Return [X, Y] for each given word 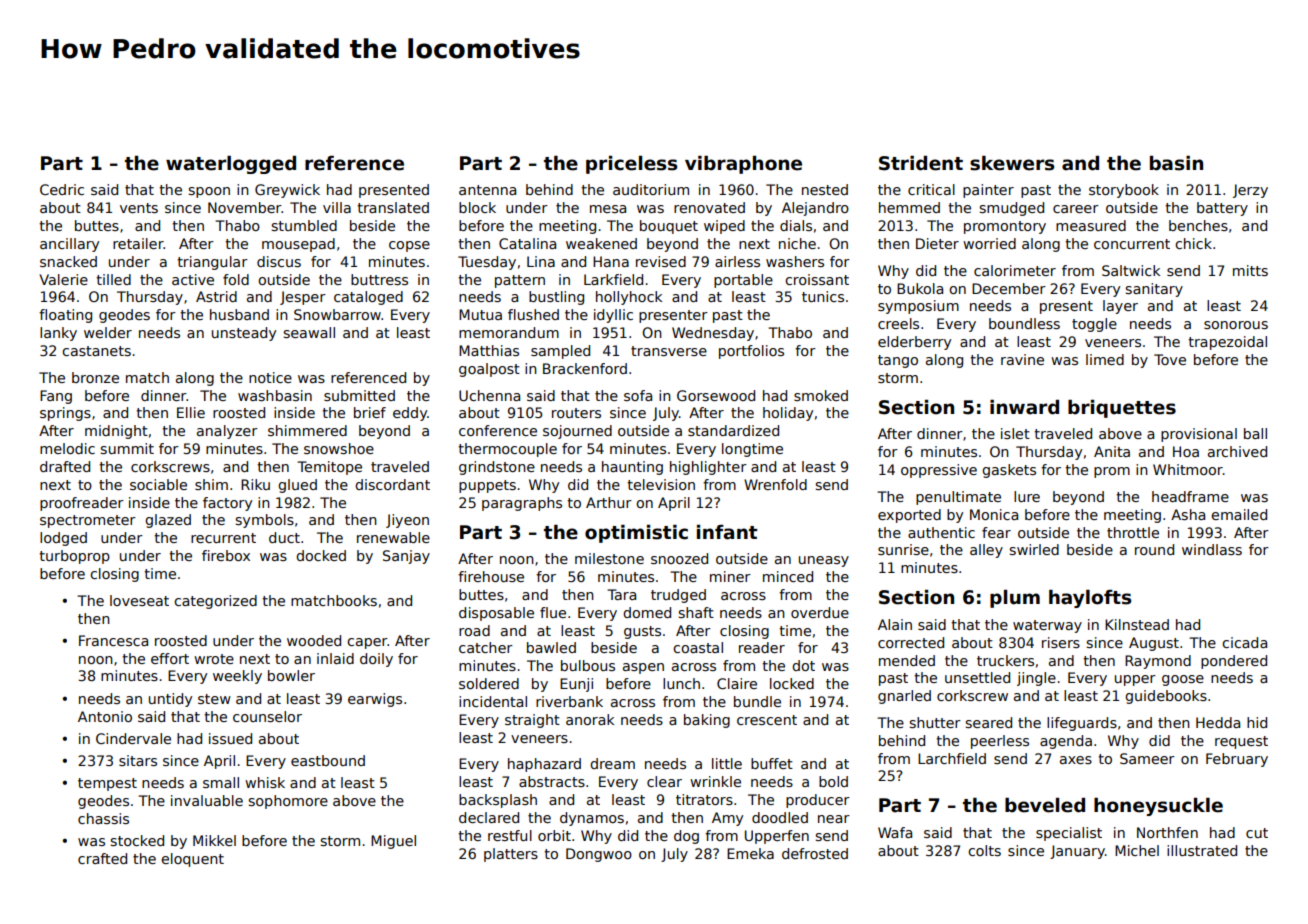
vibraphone [743, 165]
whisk [265, 782]
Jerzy [1250, 191]
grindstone [497, 468]
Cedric [62, 189]
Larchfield [952, 758]
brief [370, 412]
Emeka [750, 853]
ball [1255, 433]
